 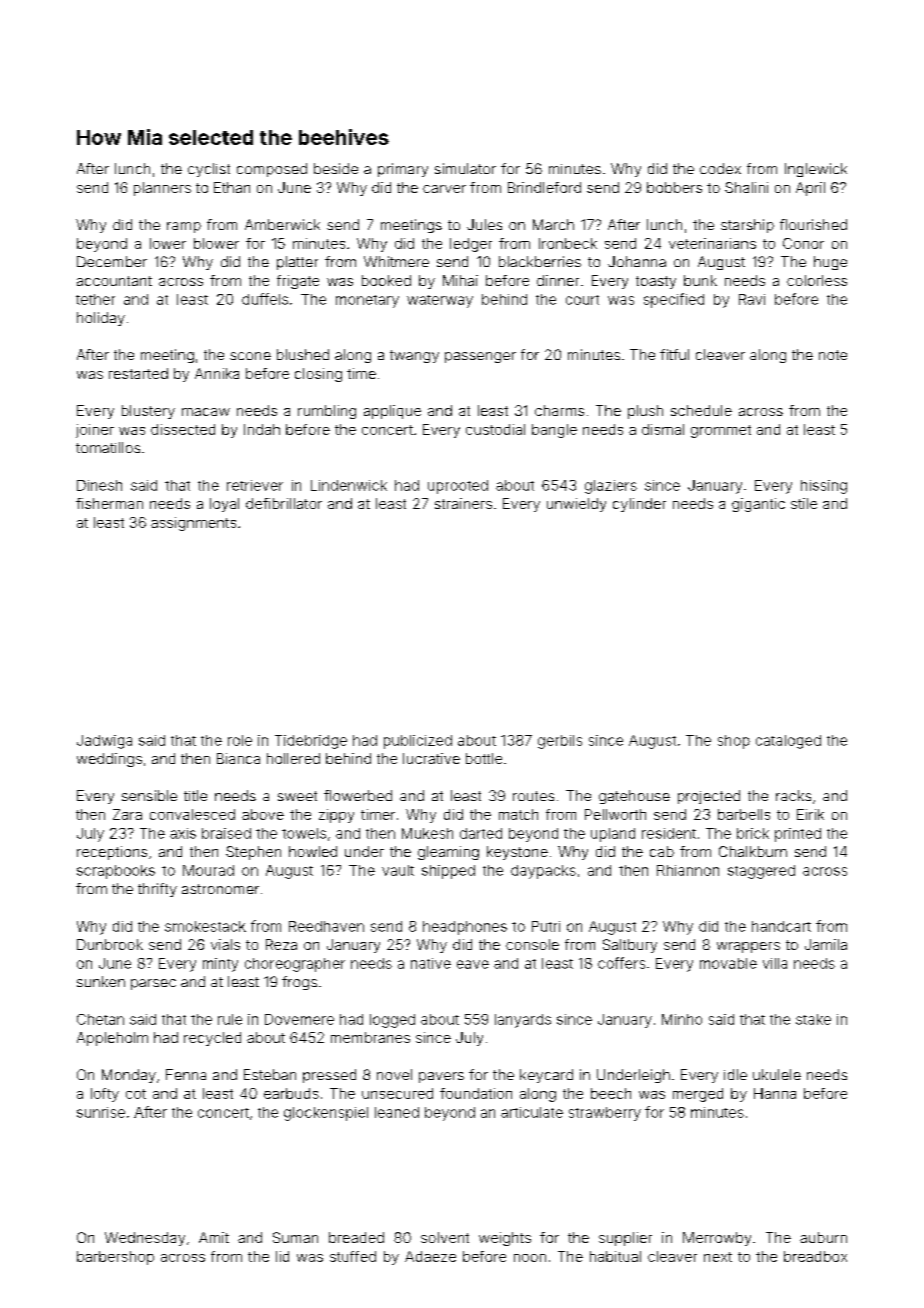 What do you see at coordinates (816, 170) in the screenshot?
I see `Inglewick` at bounding box center [816, 170].
